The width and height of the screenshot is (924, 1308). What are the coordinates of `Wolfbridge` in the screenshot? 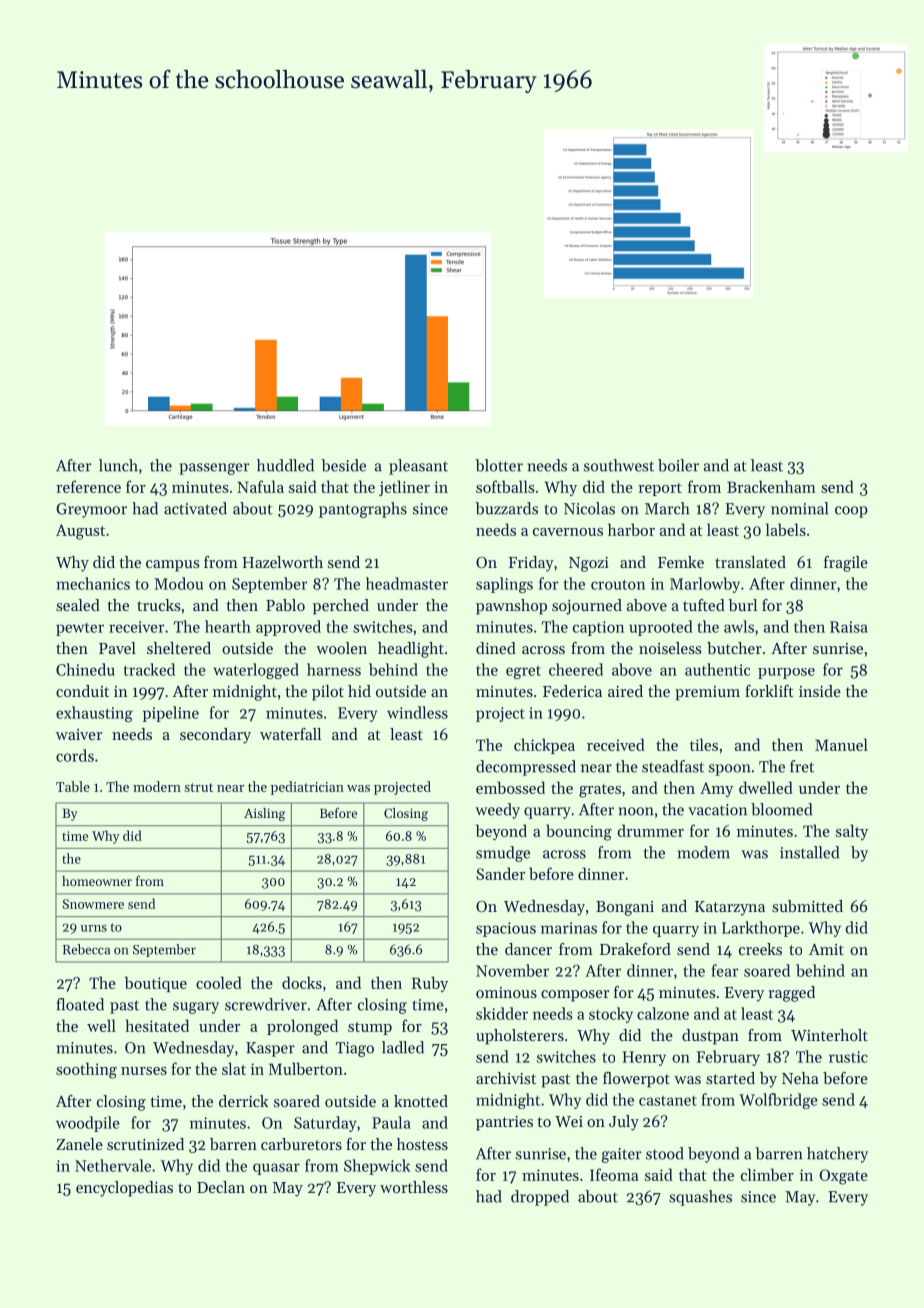 It's located at (778, 1101).
